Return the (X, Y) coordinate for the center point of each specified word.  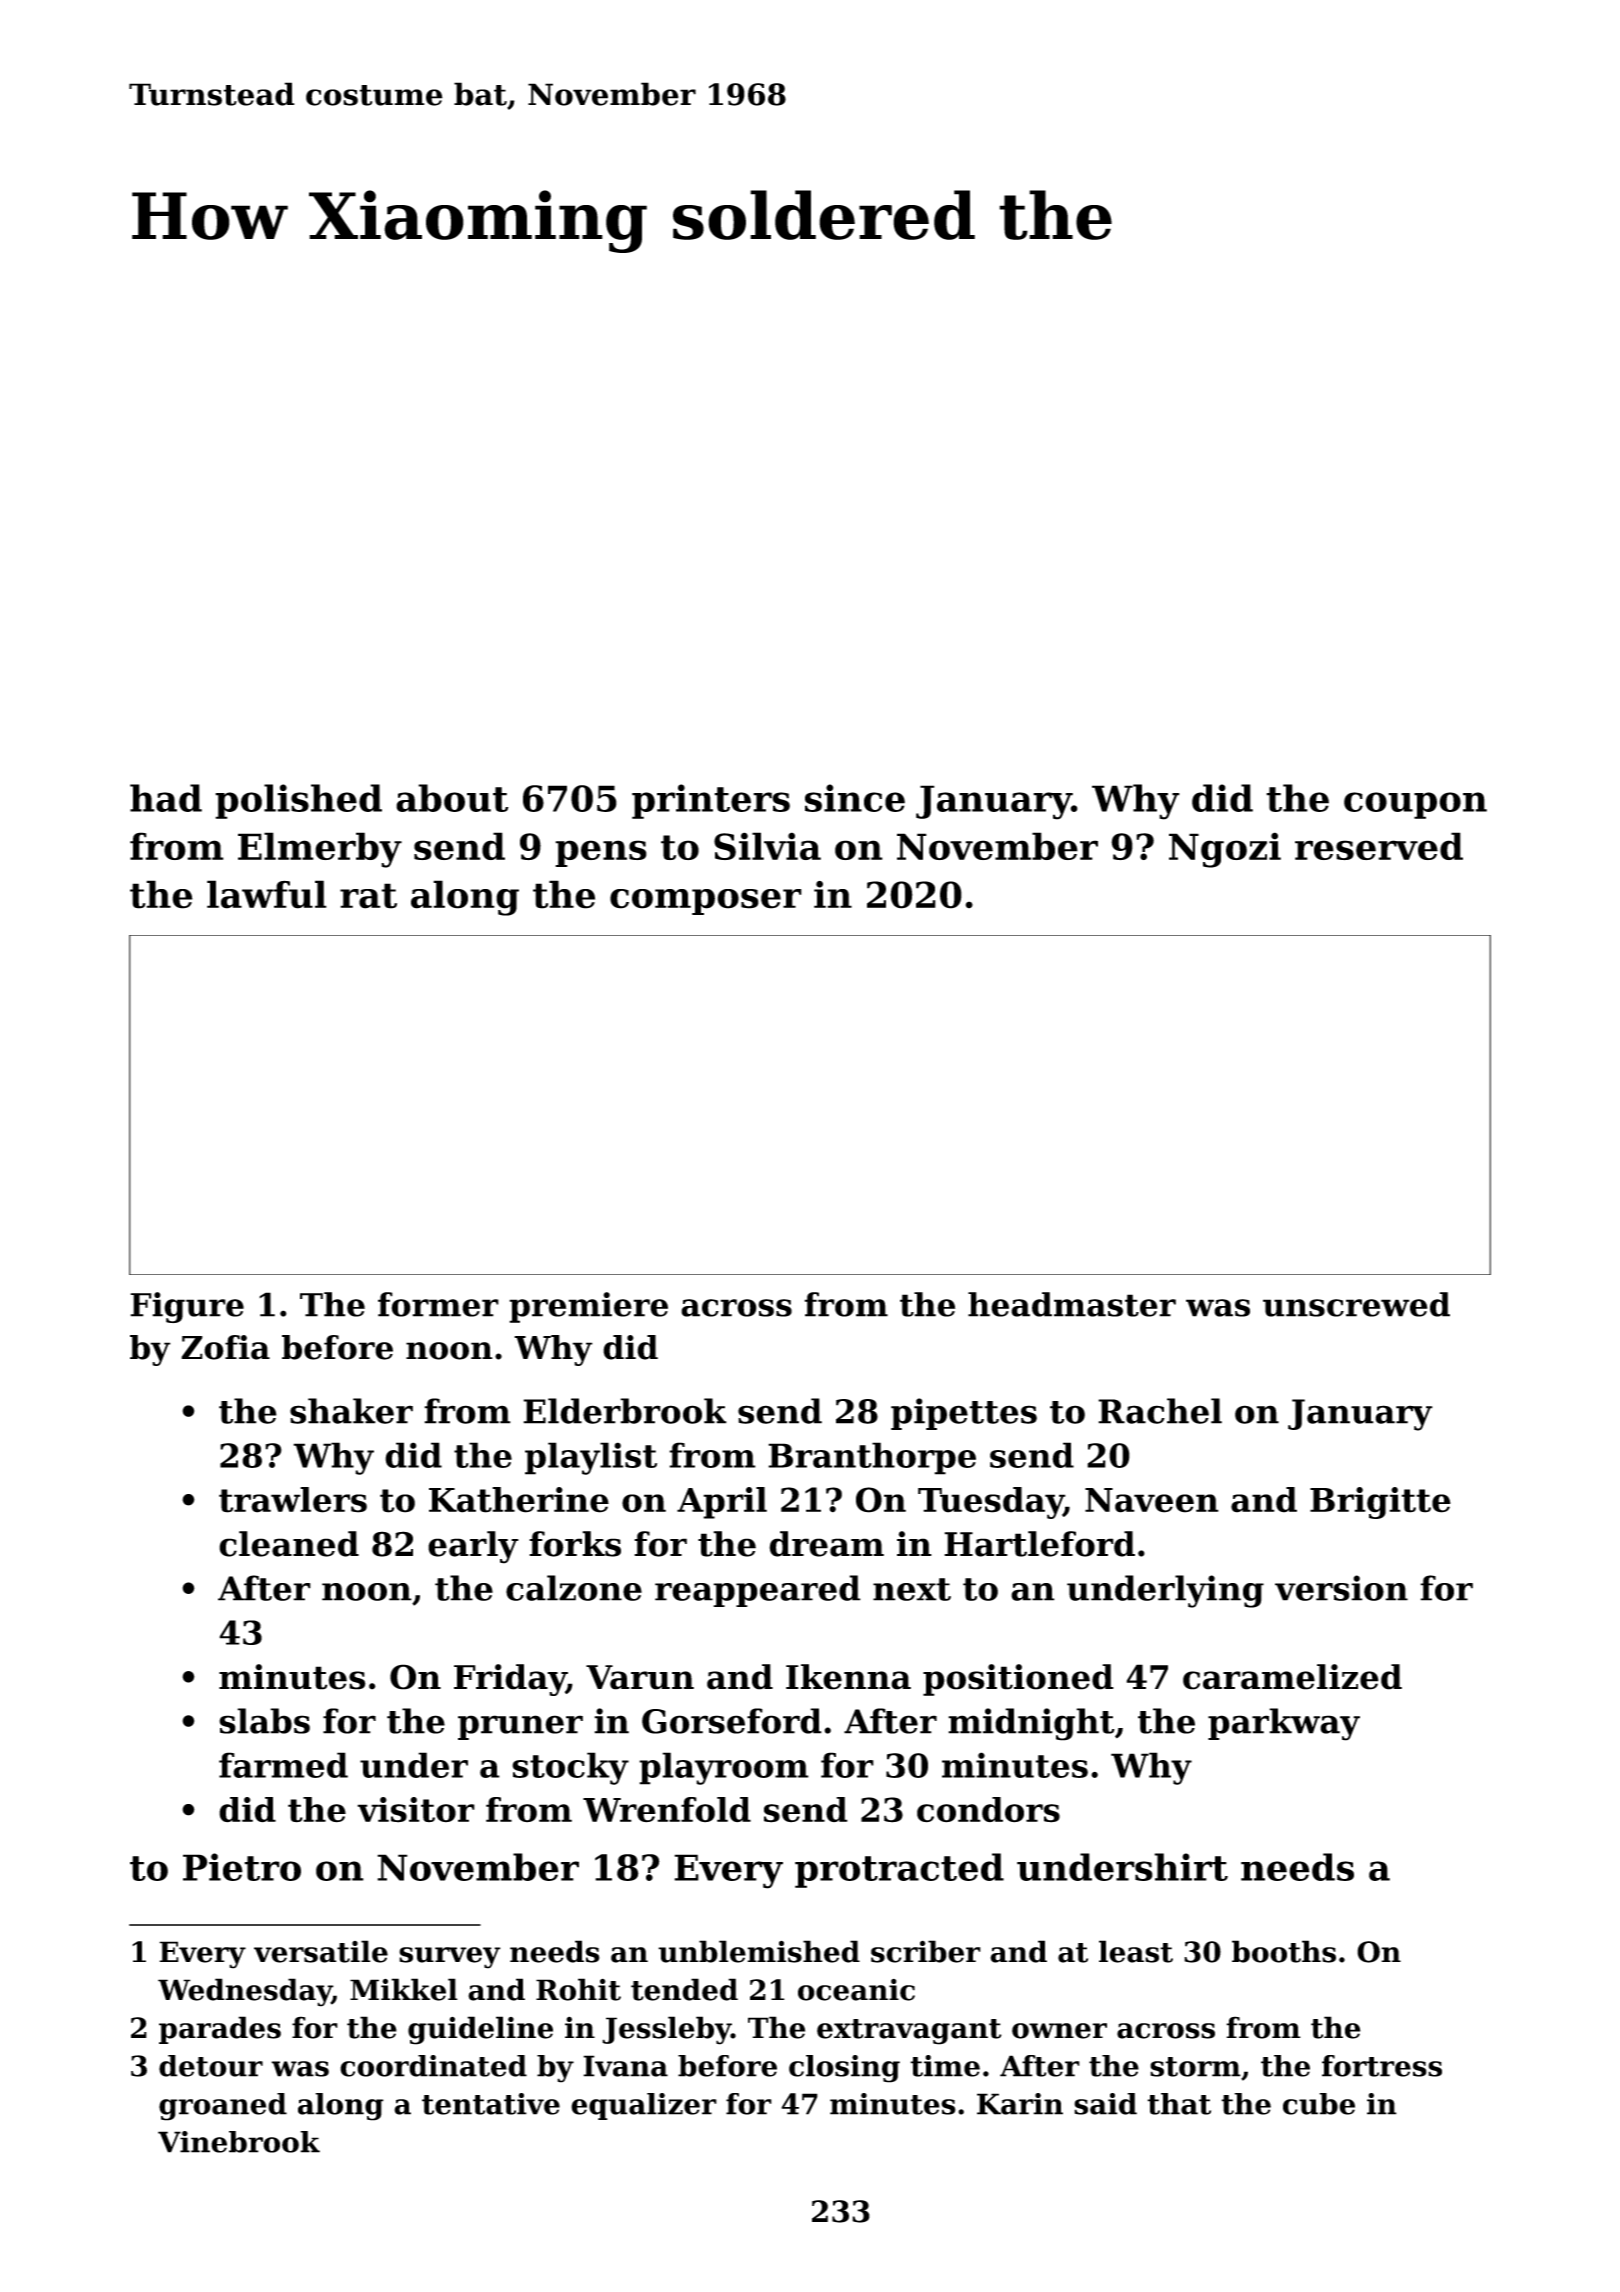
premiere (588, 1307)
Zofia (225, 1347)
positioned (1018, 1680)
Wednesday (245, 1992)
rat (368, 896)
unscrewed (1356, 1304)
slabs (264, 1721)
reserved (1379, 846)
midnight (1031, 1724)
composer (706, 902)
